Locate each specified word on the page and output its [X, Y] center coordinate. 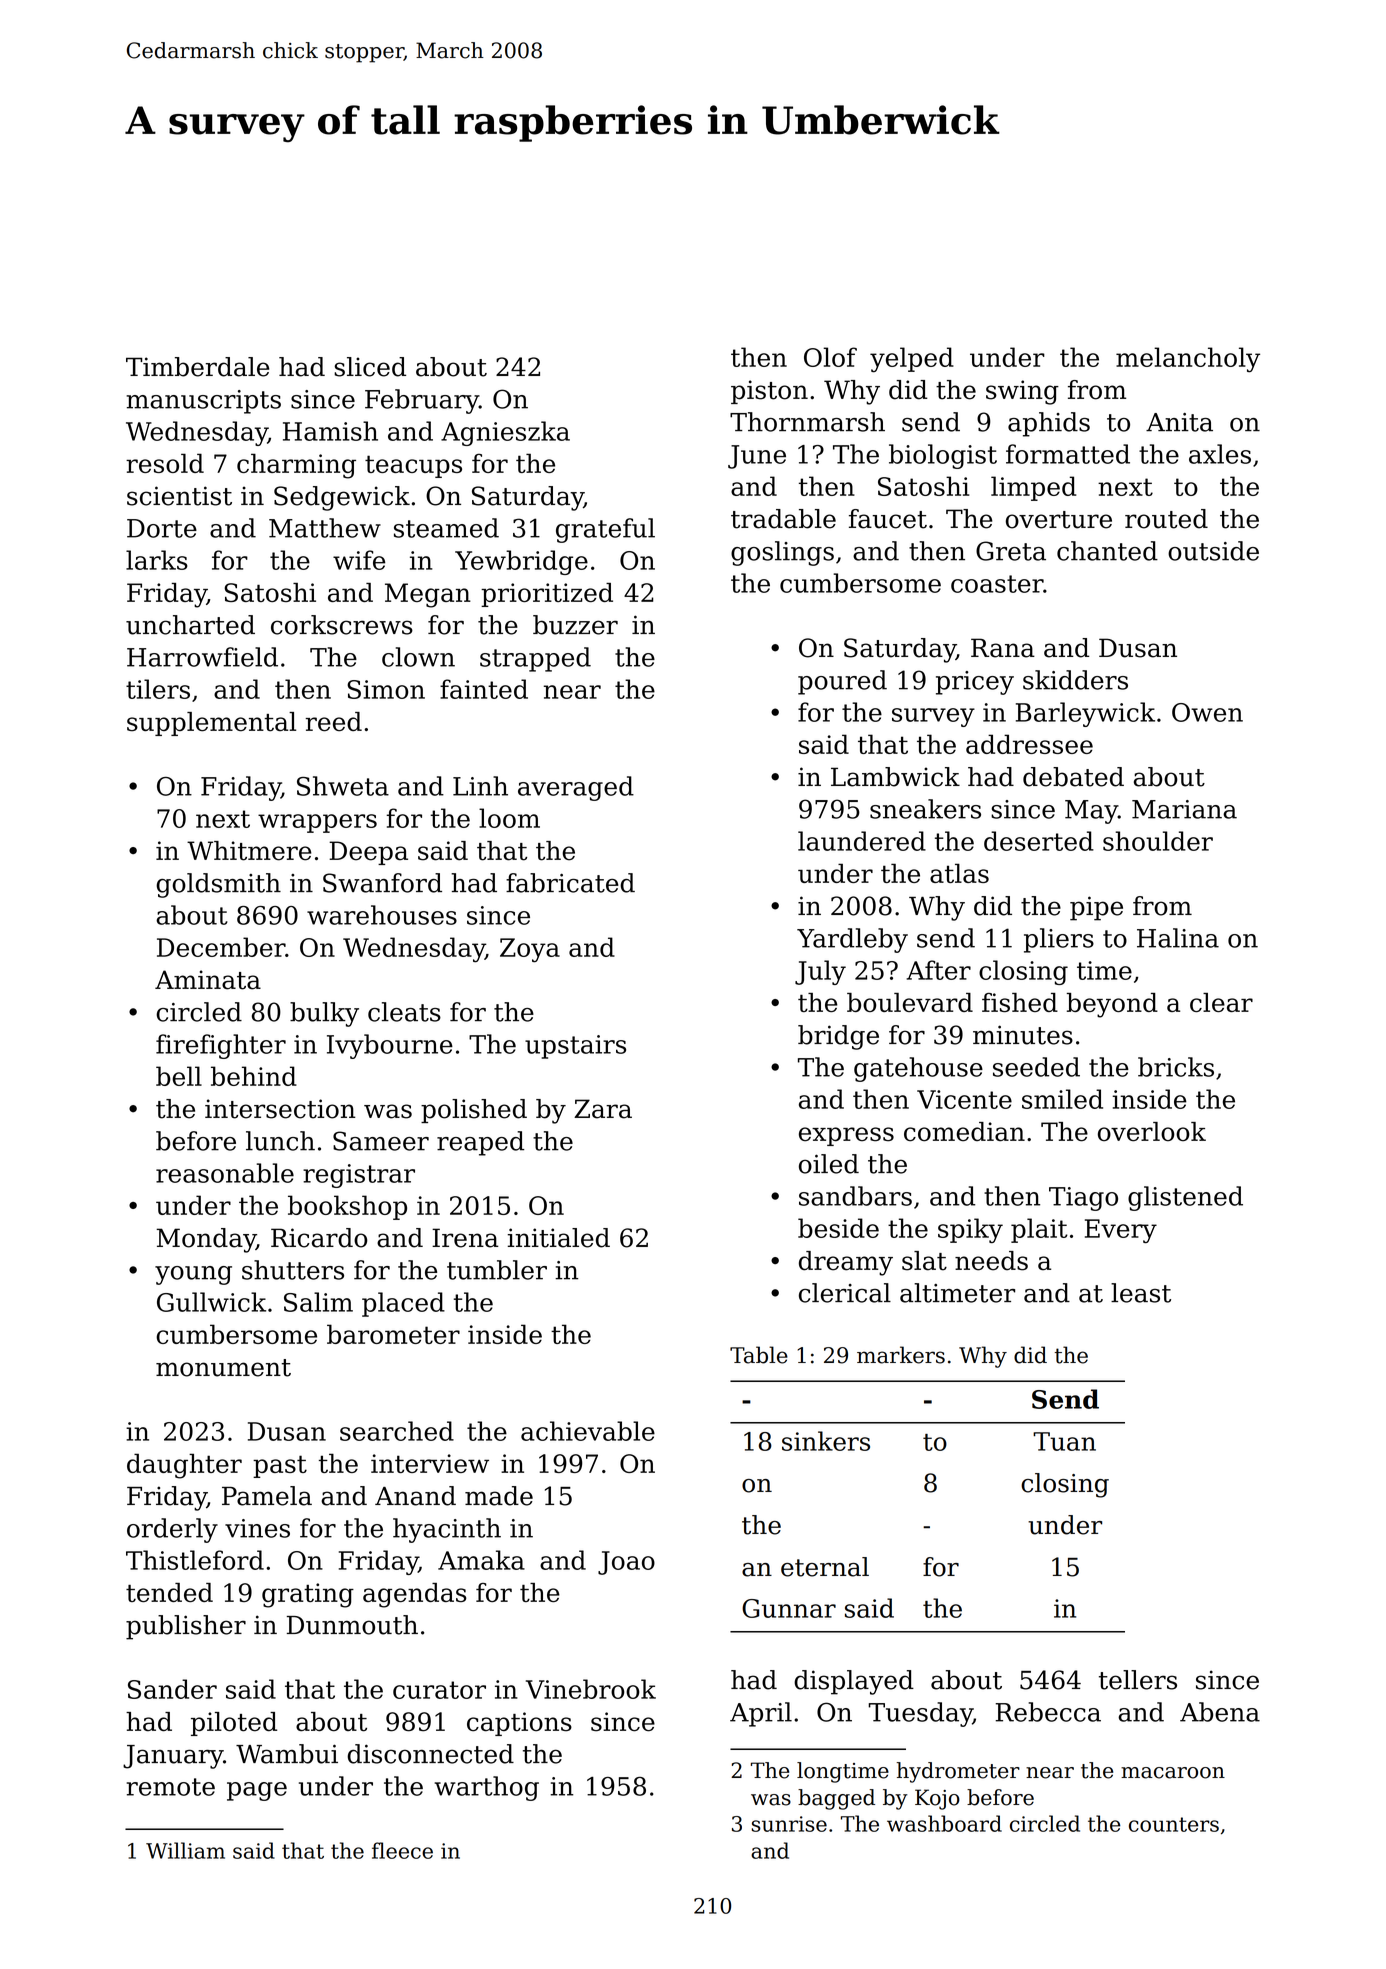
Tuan [1064, 1441]
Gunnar [789, 1608]
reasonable [225, 1173]
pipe [1096, 908]
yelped [912, 360]
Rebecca [1048, 1712]
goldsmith [218, 885]
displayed [854, 1682]
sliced [370, 367]
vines [257, 1528]
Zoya [530, 950]
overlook [1152, 1132]
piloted [234, 1724]
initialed [559, 1238]
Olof [830, 357]
